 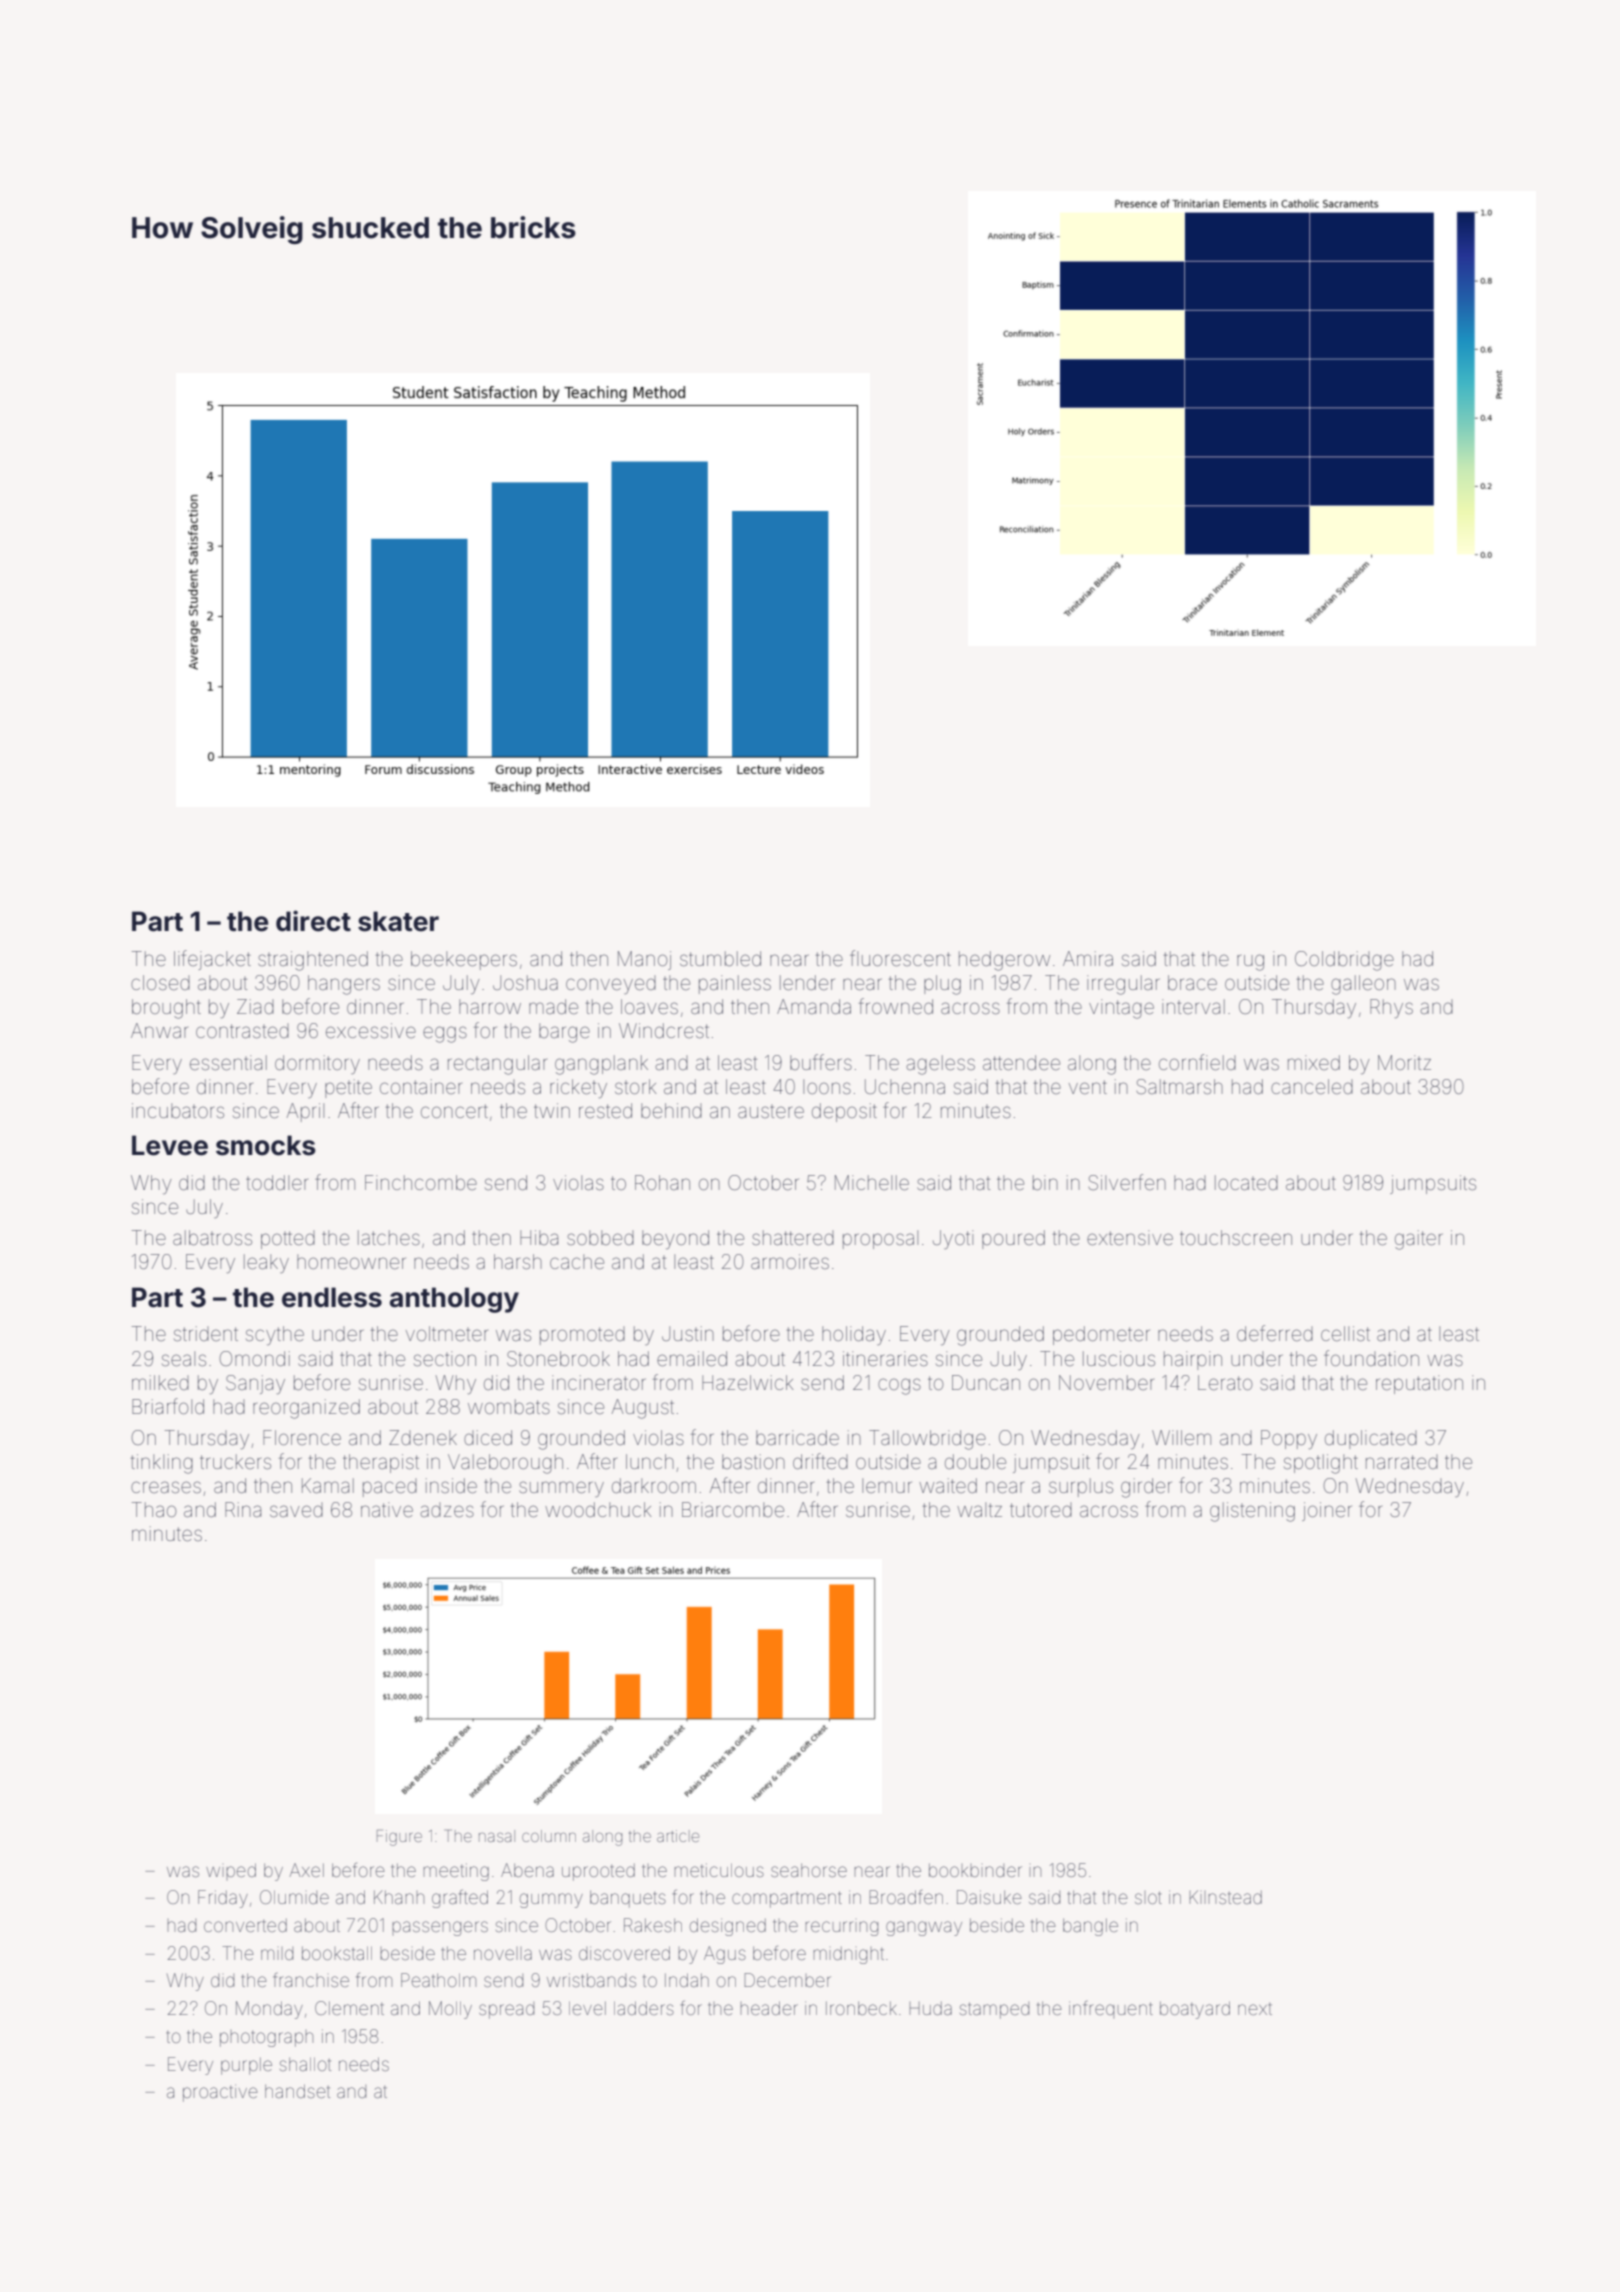 I want to click on dormitory, so click(x=317, y=1064).
